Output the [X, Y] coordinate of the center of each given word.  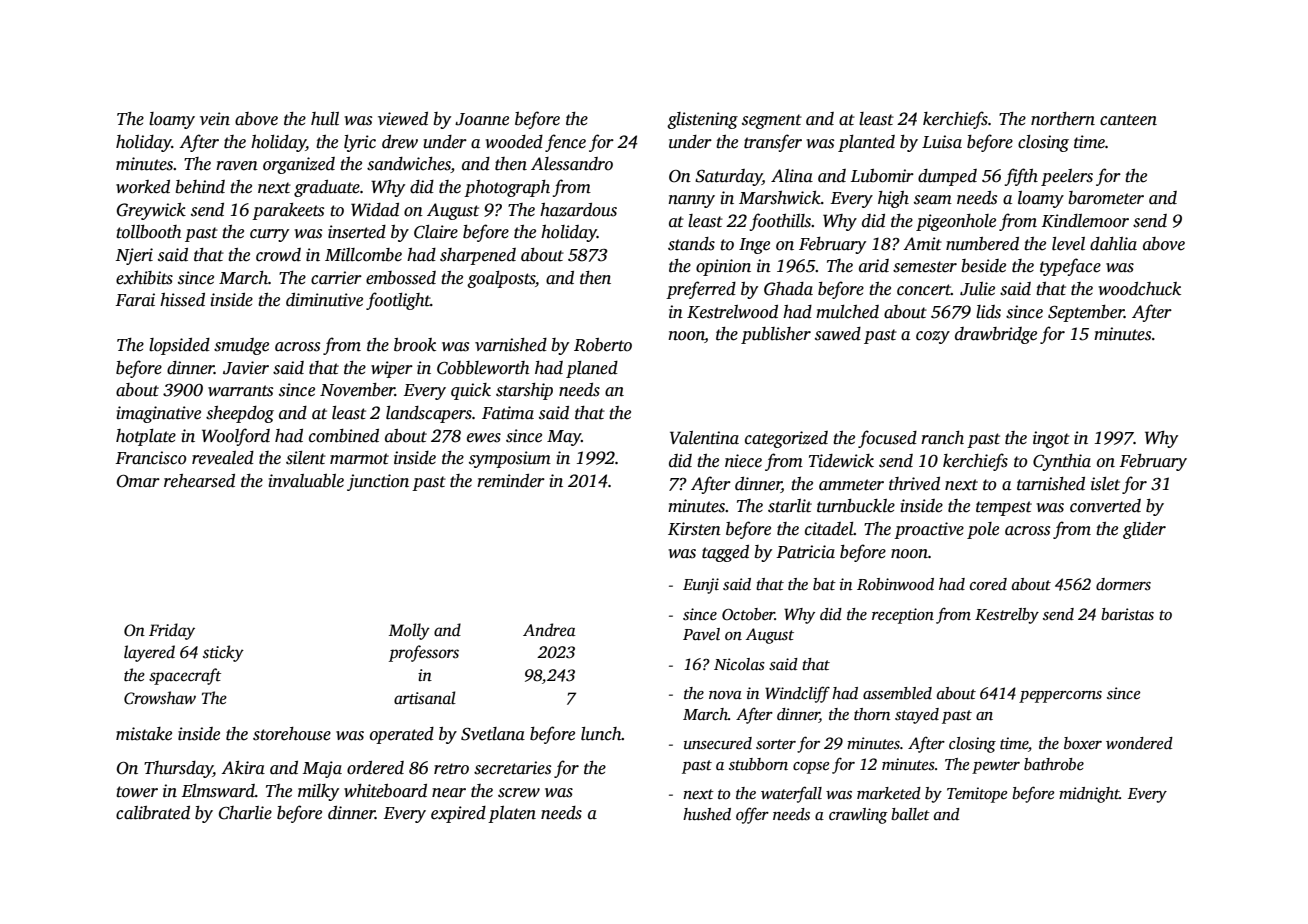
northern [1063, 119]
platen [512, 814]
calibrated [153, 813]
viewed [403, 119]
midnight [1089, 795]
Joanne [482, 119]
